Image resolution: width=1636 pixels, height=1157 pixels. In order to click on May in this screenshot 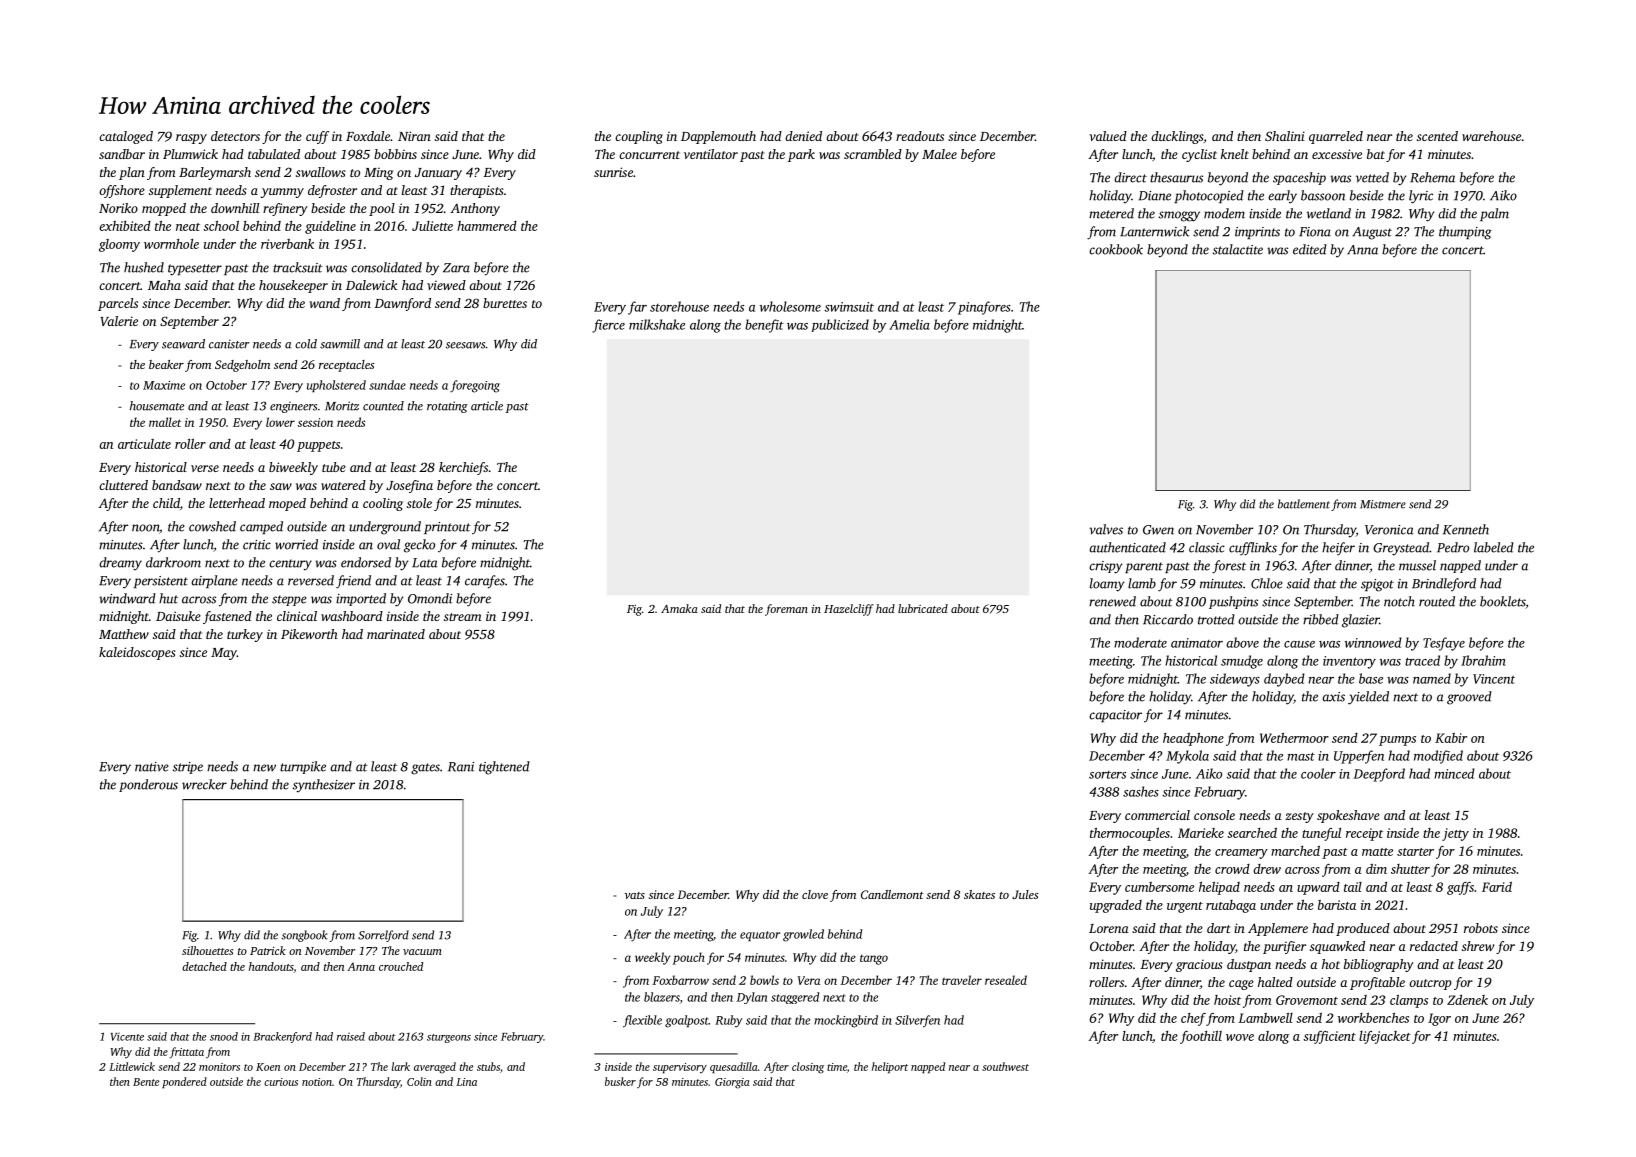, I will do `click(224, 654)`.
